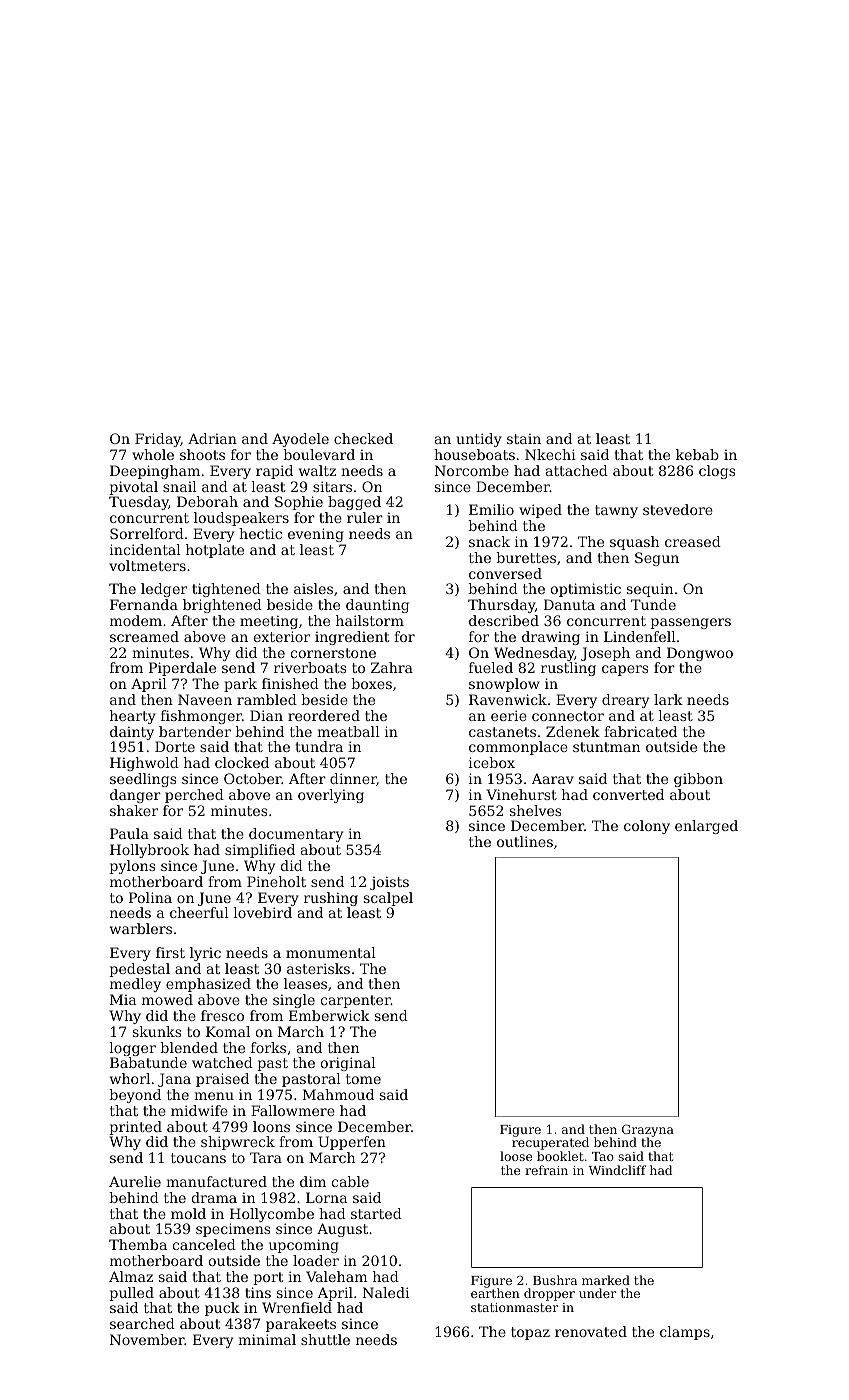 Image resolution: width=849 pixels, height=1400 pixels. I want to click on outlines, so click(525, 841).
